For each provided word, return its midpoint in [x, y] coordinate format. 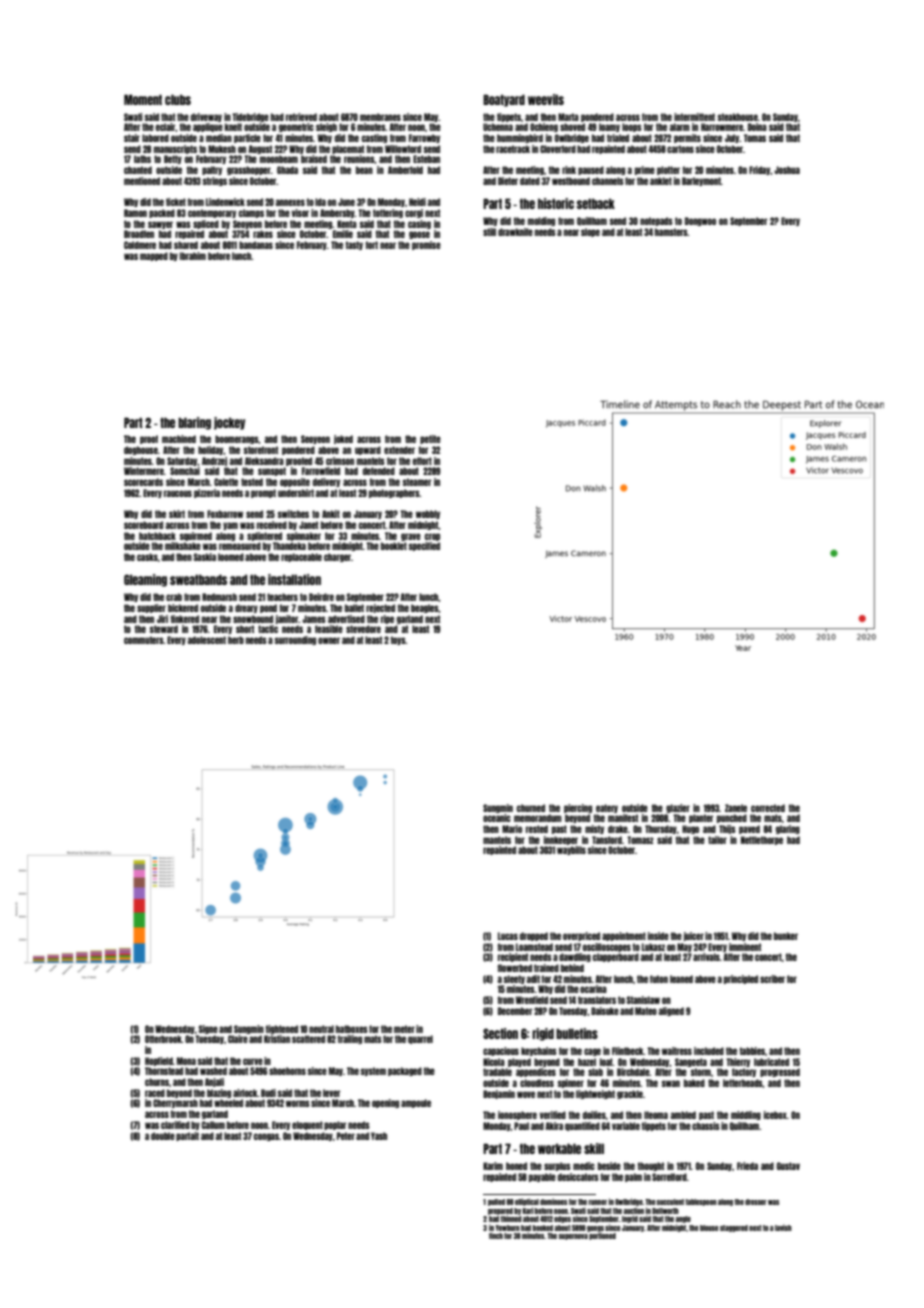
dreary [246, 608]
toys [398, 640]
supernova [573, 1237]
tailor [717, 840]
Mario [512, 829]
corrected [768, 808]
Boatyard [504, 100]
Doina [757, 127]
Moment [143, 99]
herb [236, 640]
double [163, 1136]
